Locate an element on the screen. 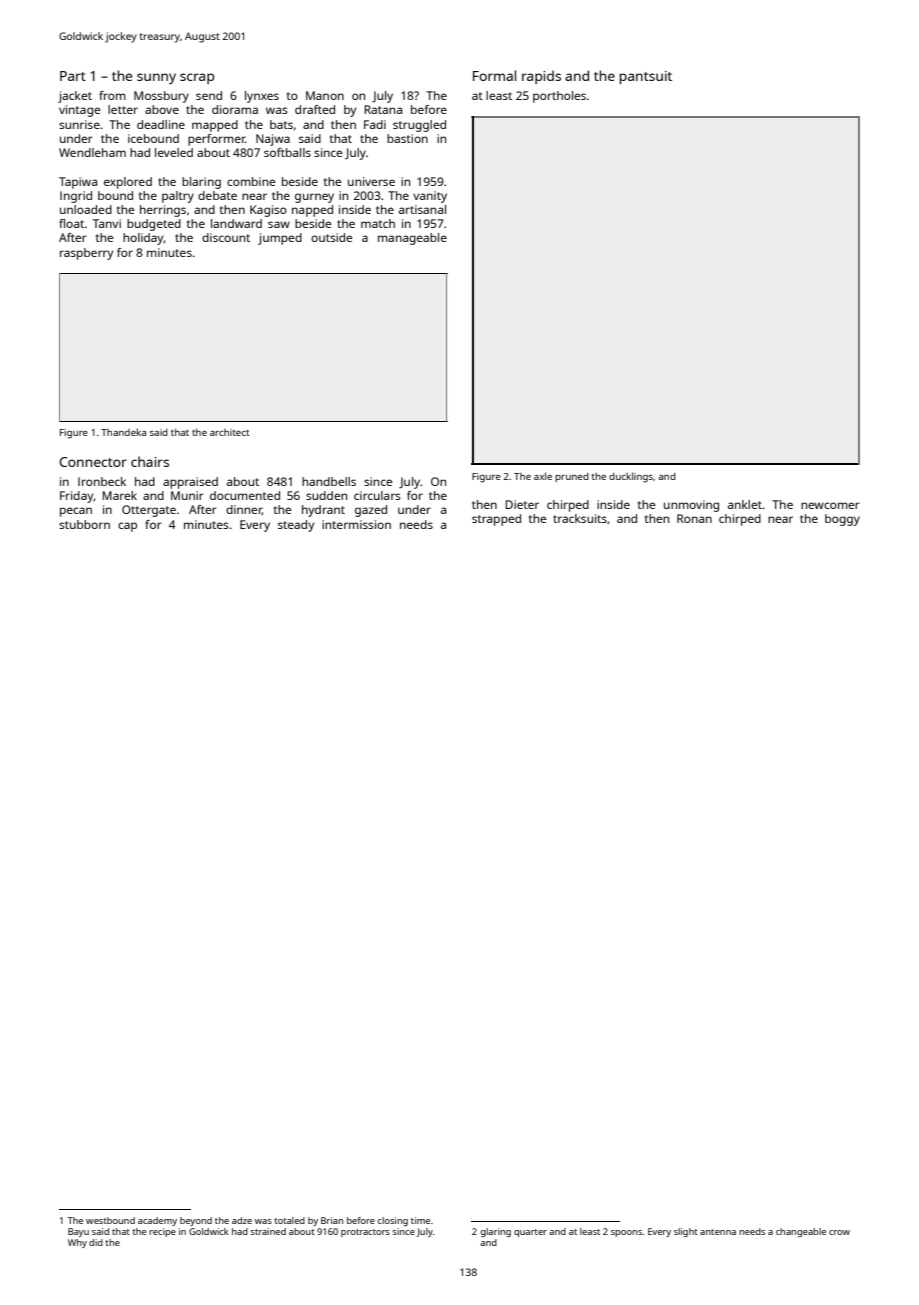  raspberry is located at coordinates (86, 254).
